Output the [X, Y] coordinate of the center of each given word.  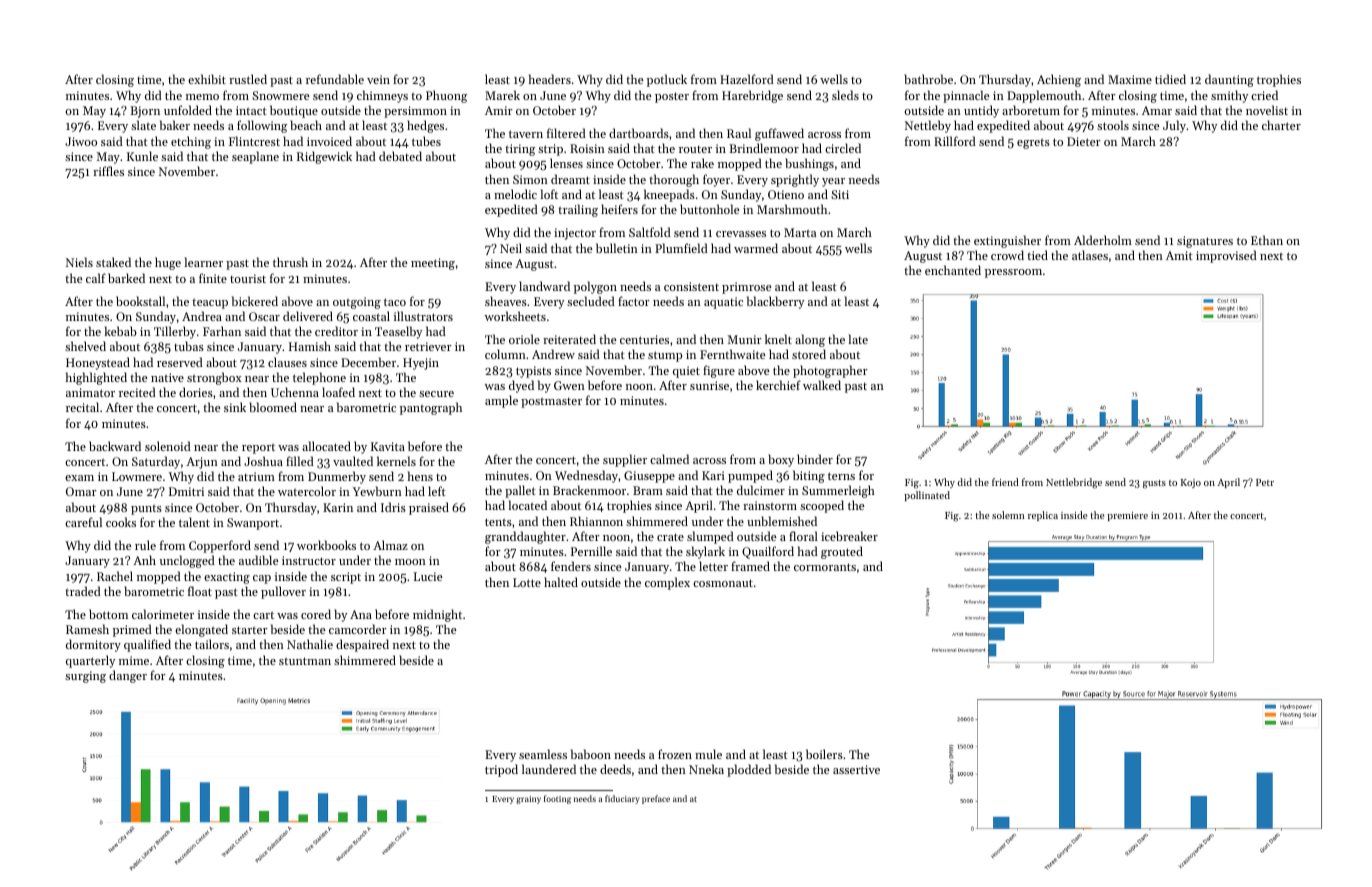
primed [132, 630]
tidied [1170, 79]
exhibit [207, 79]
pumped [750, 476]
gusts [1154, 484]
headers [550, 79]
